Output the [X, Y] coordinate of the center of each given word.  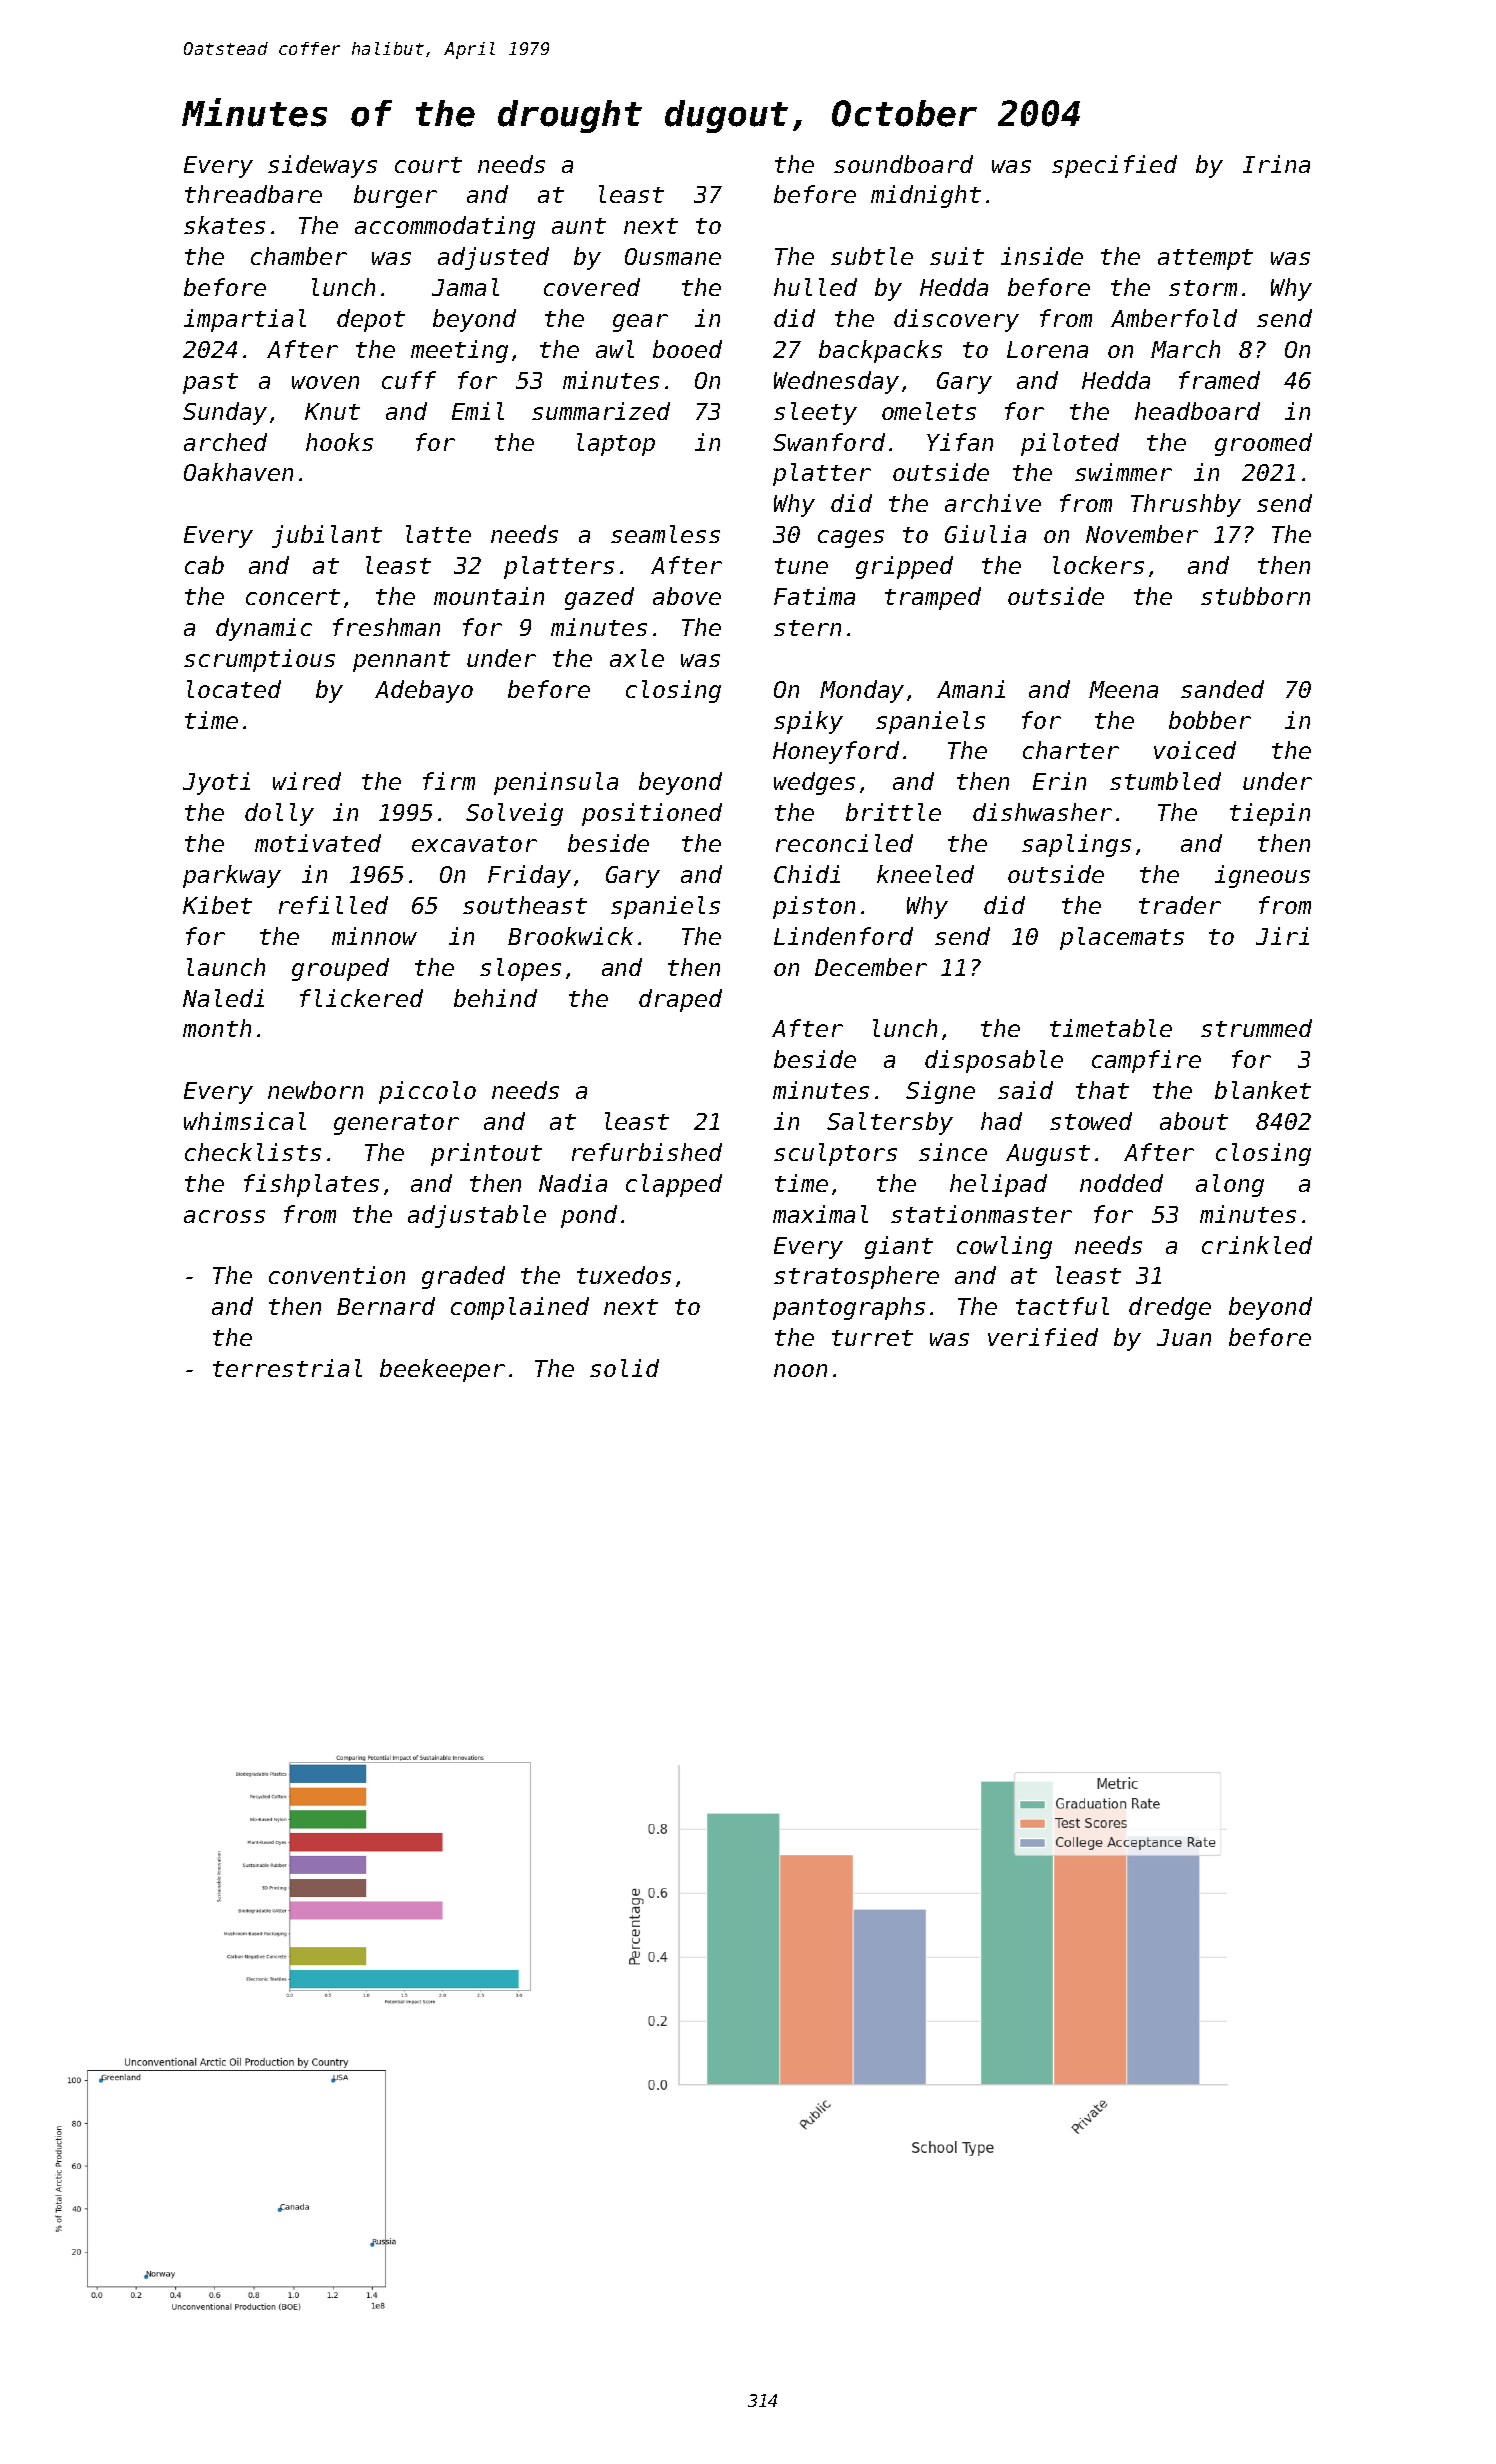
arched [225, 442]
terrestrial [287, 1368]
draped [680, 1000]
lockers [1098, 565]
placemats [1122, 938]
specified [1114, 166]
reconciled [844, 843]
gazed [599, 598]
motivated [318, 843]
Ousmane [673, 256]
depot [371, 320]
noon [800, 1370]
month [217, 1028]
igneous [1262, 876]
